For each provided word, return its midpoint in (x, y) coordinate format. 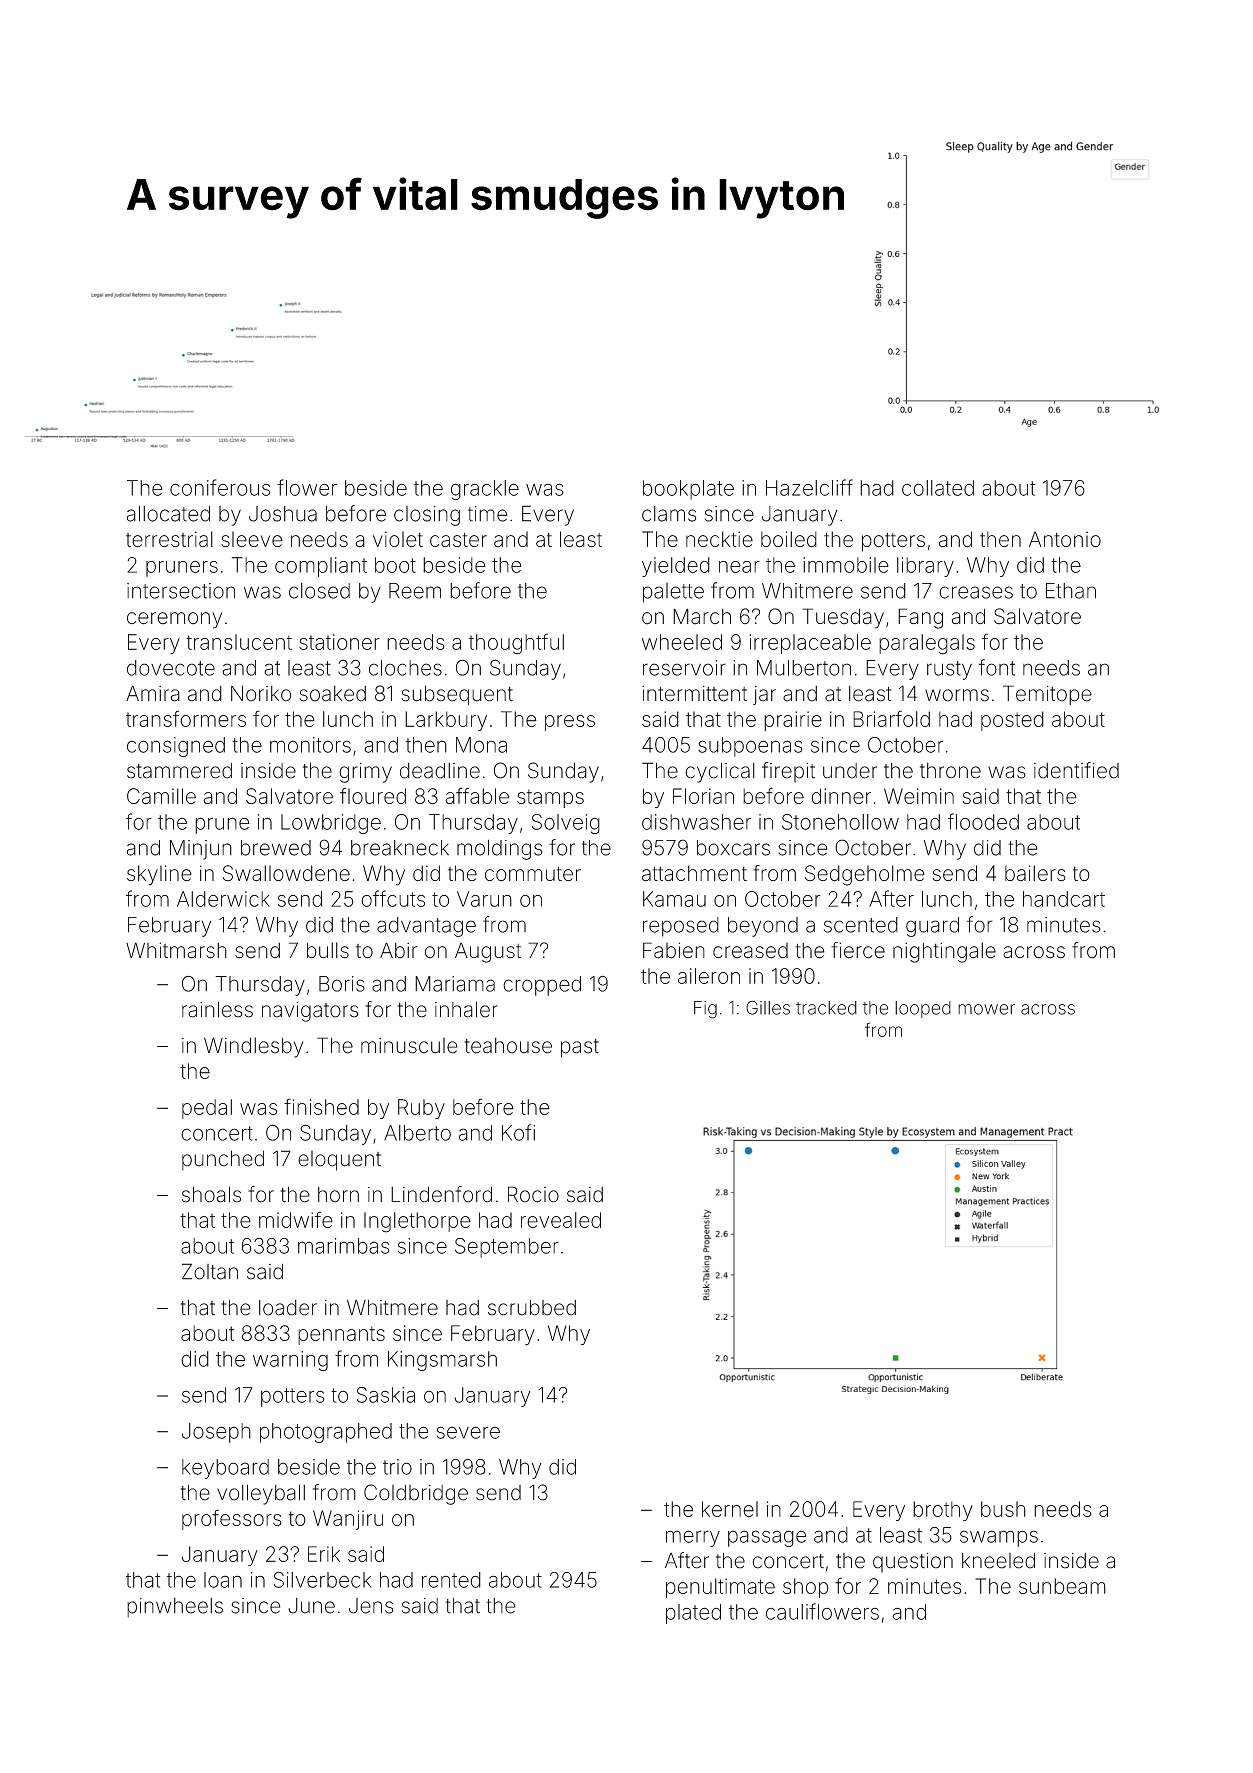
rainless (217, 1009)
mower (986, 1009)
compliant (321, 567)
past (580, 1048)
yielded (676, 567)
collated (938, 488)
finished (321, 1106)
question (913, 1563)
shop (806, 1588)
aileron (709, 976)
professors (232, 1519)
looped (923, 1009)
